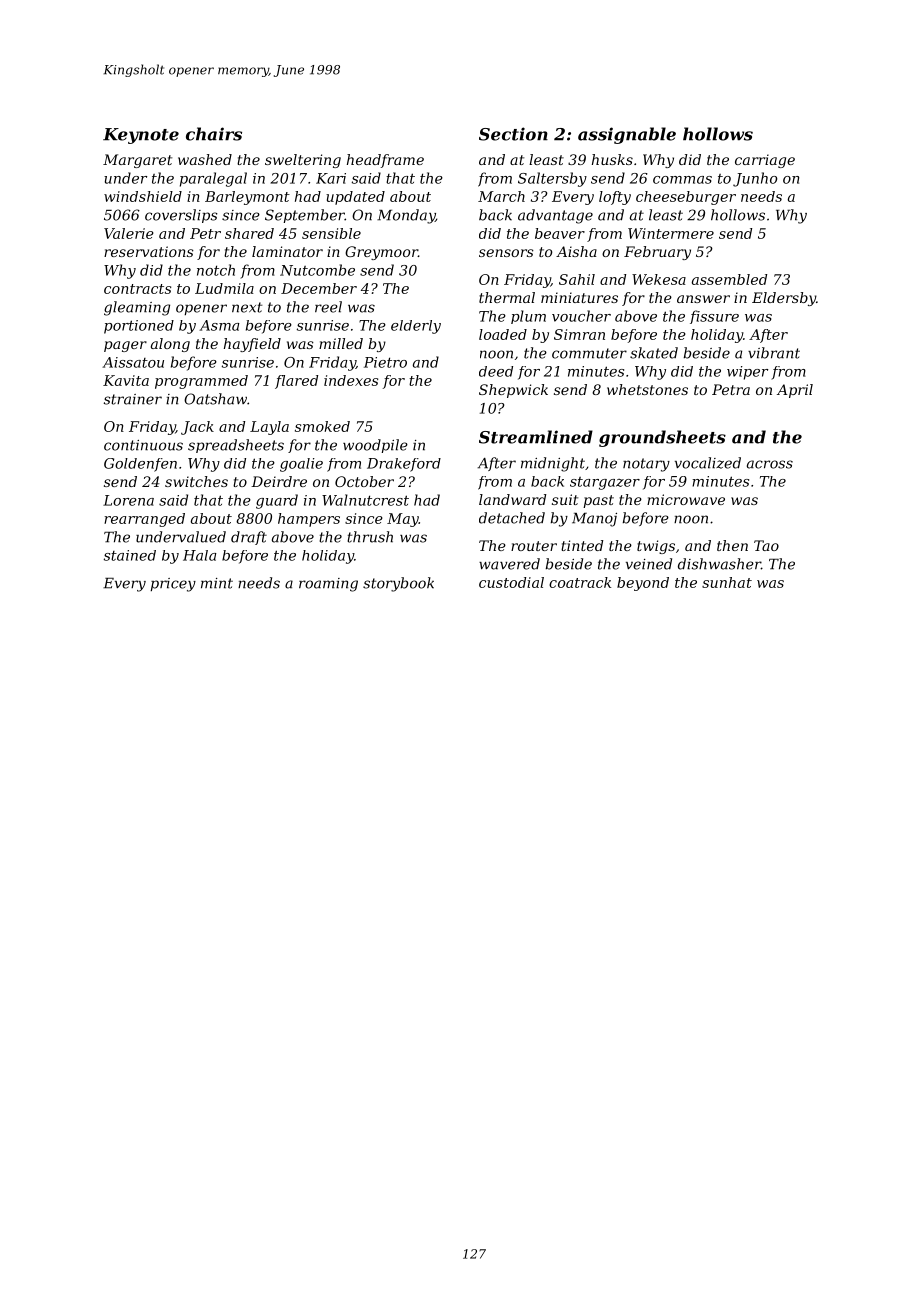 Image resolution: width=924 pixels, height=1308 pixels. What do you see at coordinates (398, 584) in the image?
I see `storybook` at bounding box center [398, 584].
